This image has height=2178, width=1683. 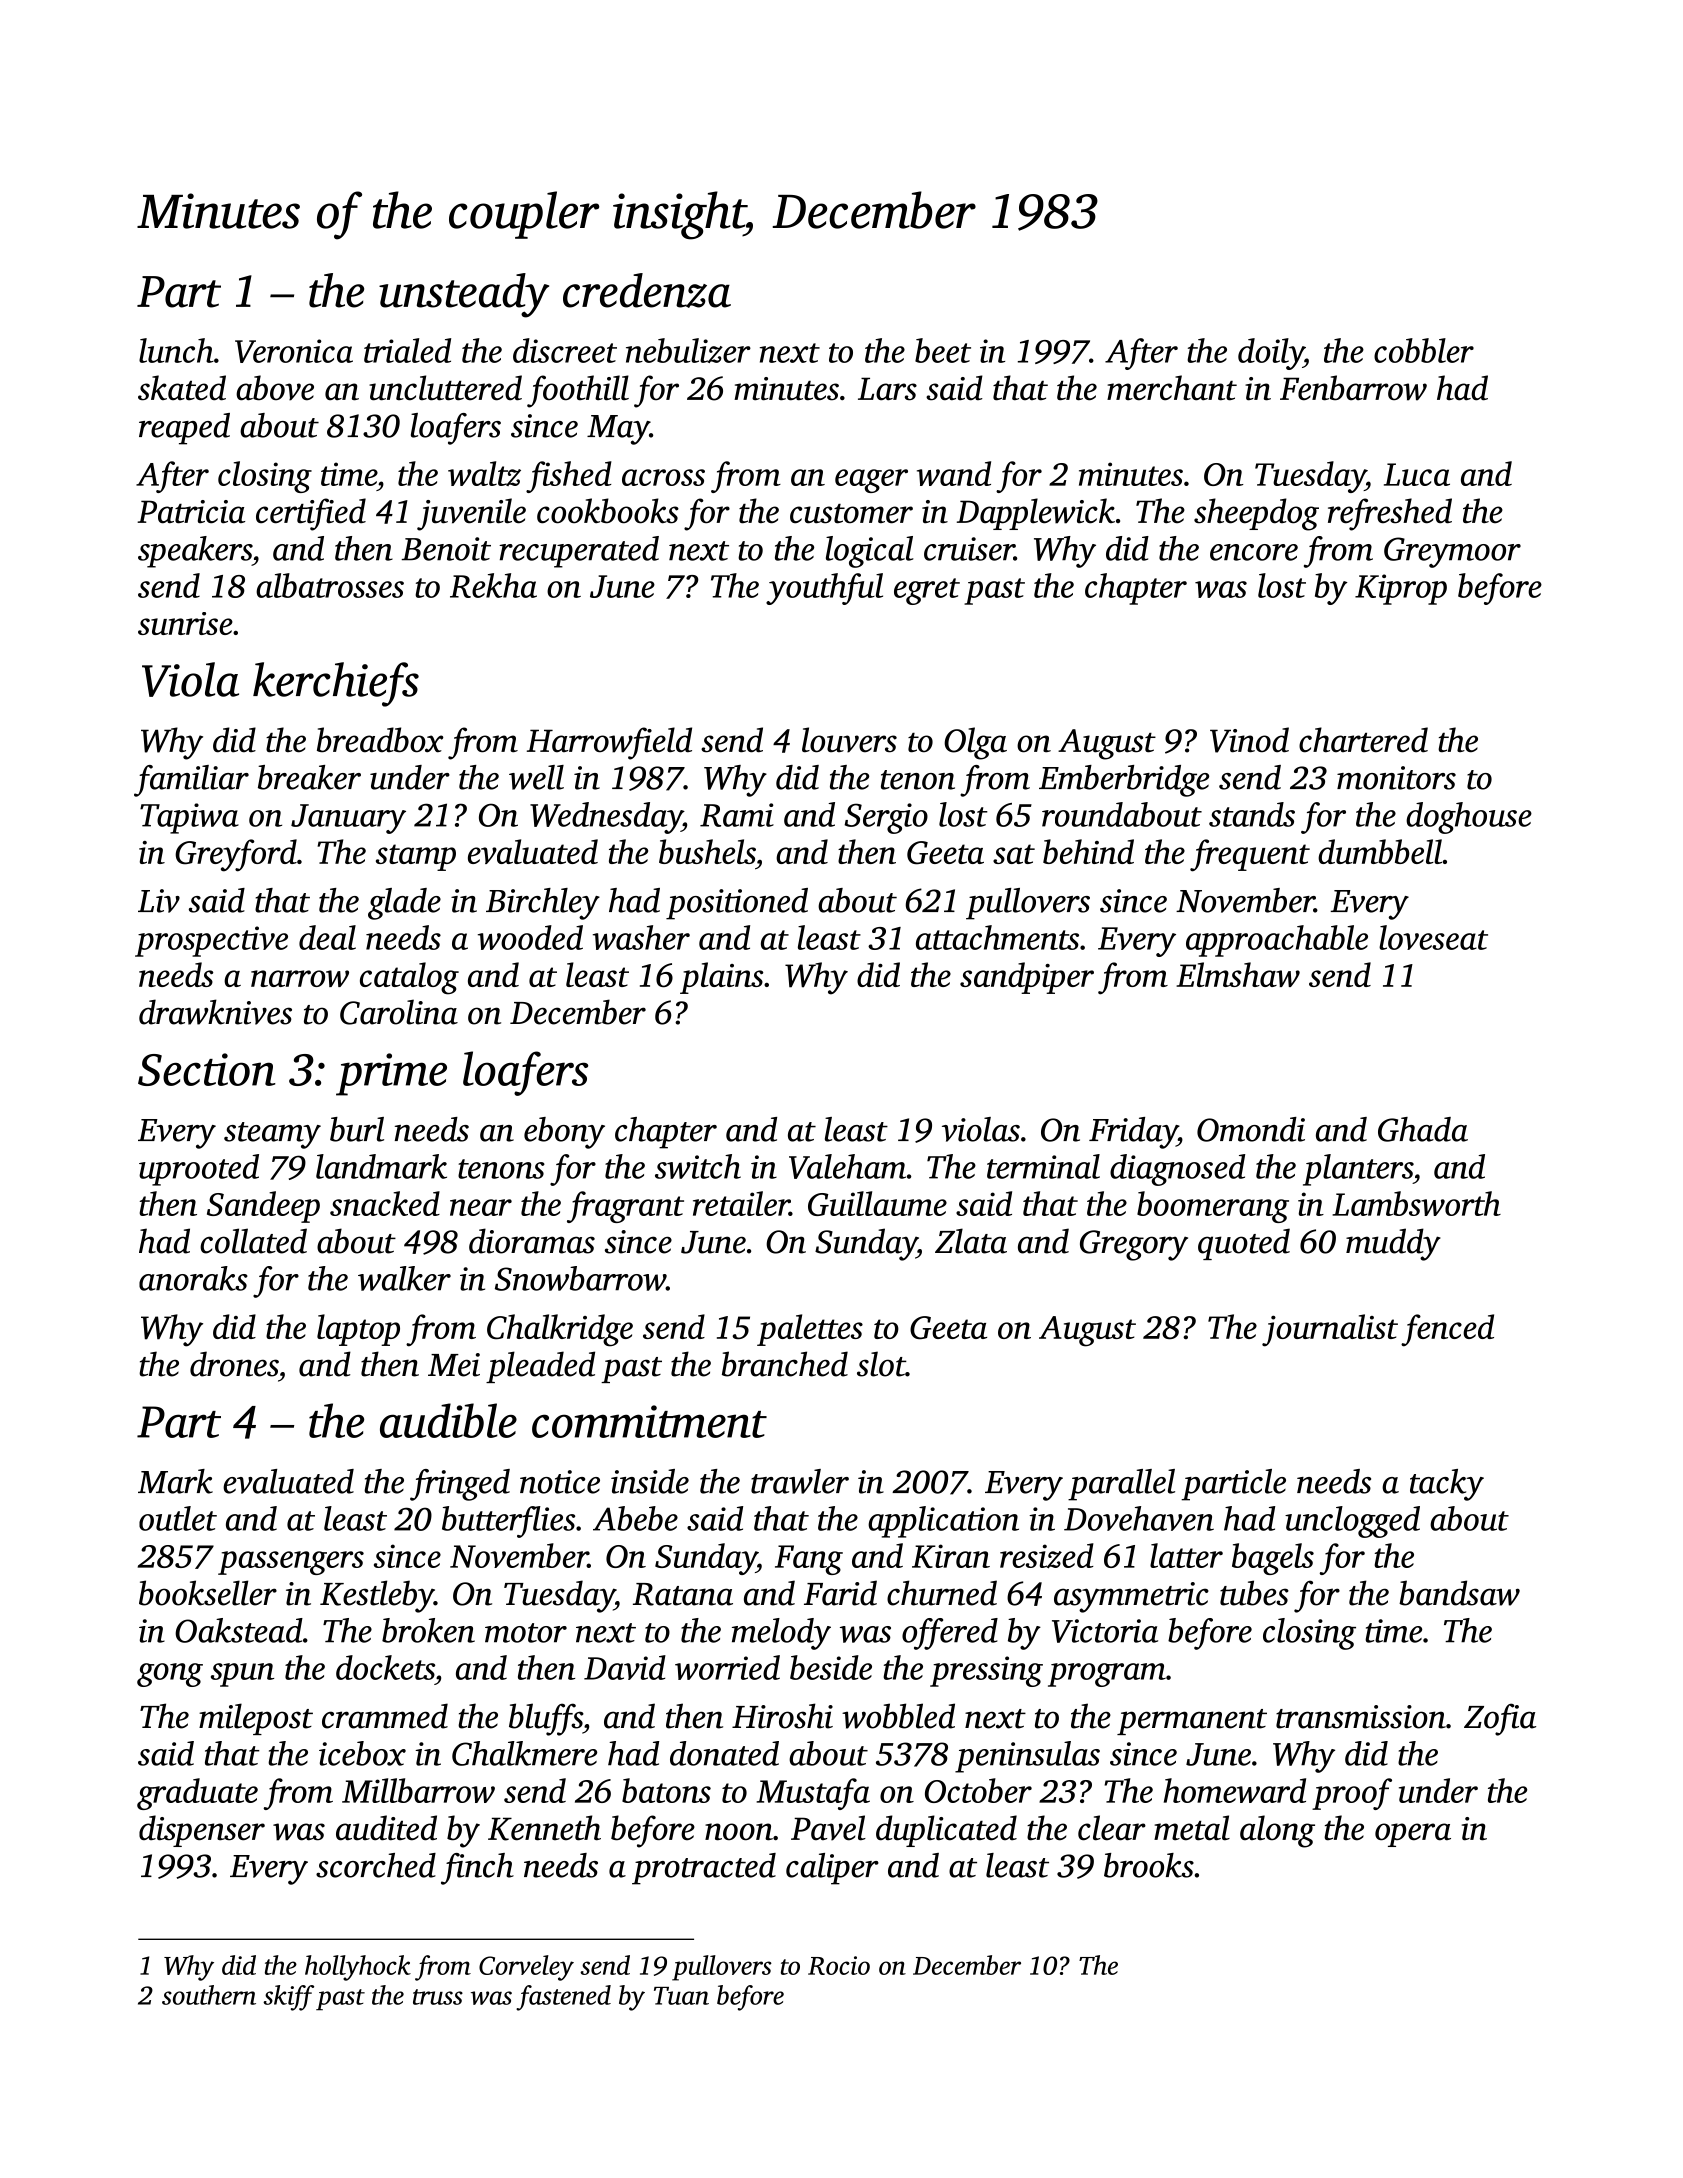 What do you see at coordinates (831, 1667) in the image?
I see `beside` at bounding box center [831, 1667].
